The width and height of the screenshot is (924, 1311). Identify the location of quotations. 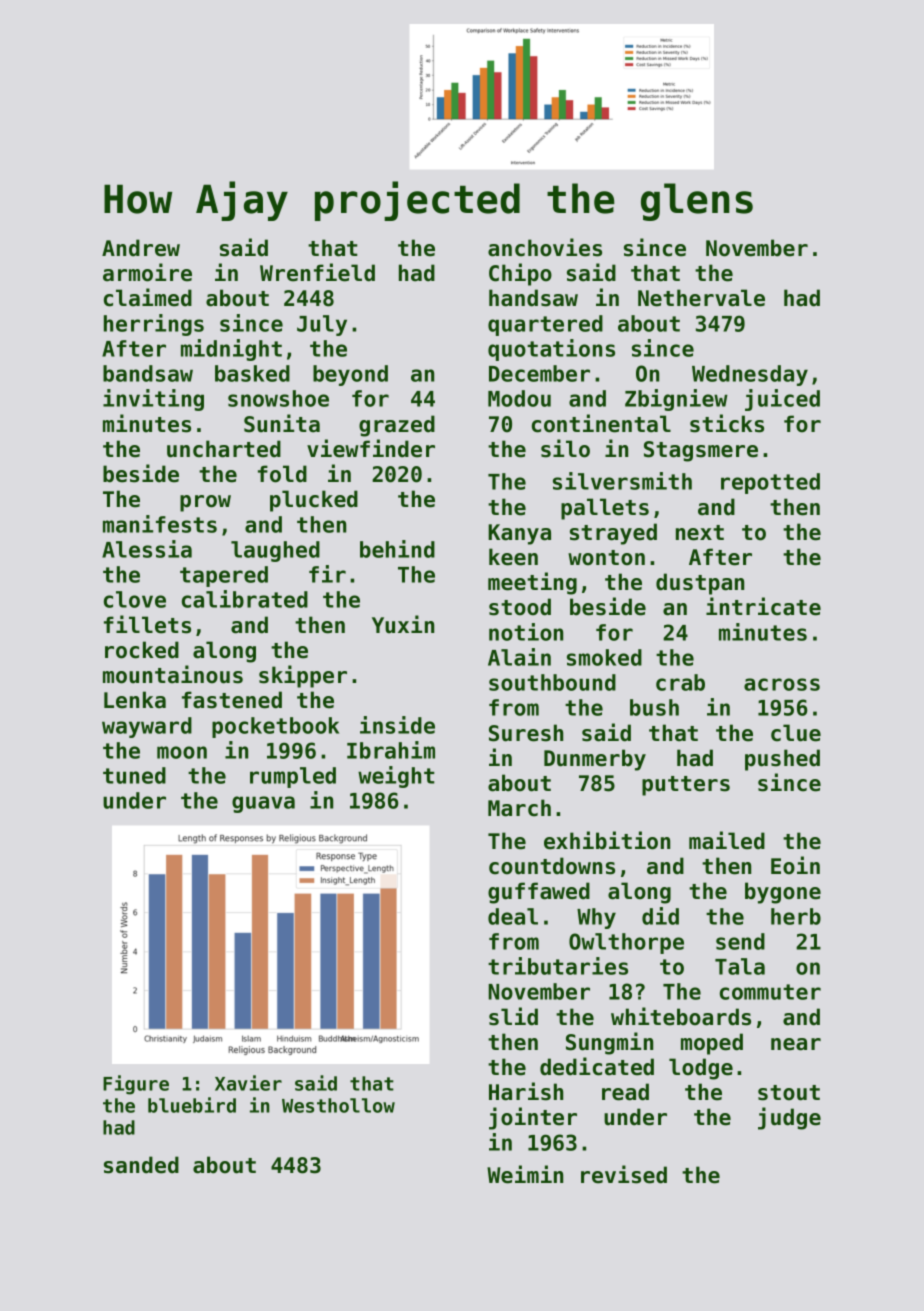
(551, 350).
